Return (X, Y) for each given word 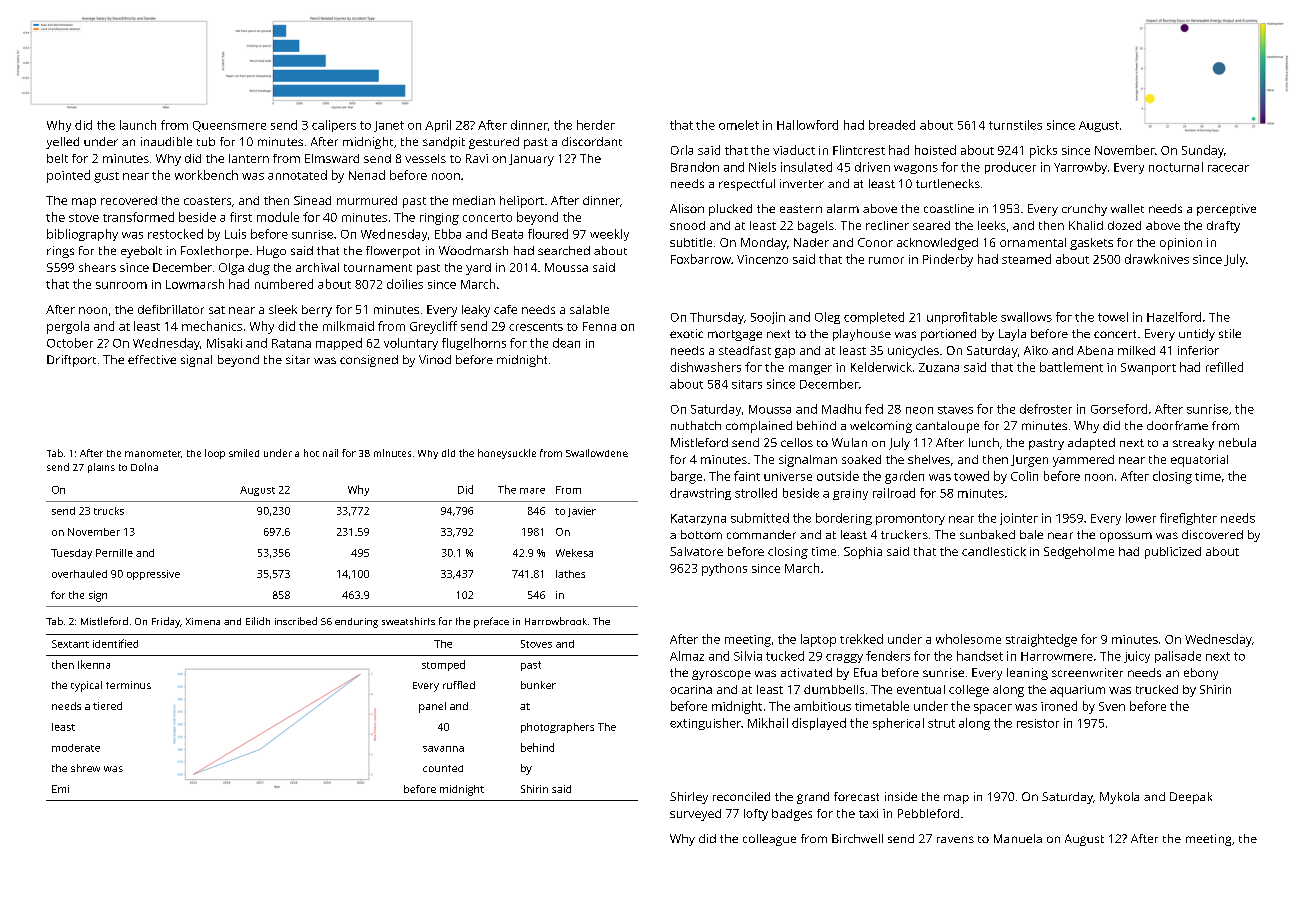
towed (971, 476)
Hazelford (1174, 317)
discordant (592, 141)
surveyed (695, 815)
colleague (769, 840)
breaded (892, 125)
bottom (701, 534)
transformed (138, 217)
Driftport (71, 361)
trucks (109, 511)
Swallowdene (597, 453)
